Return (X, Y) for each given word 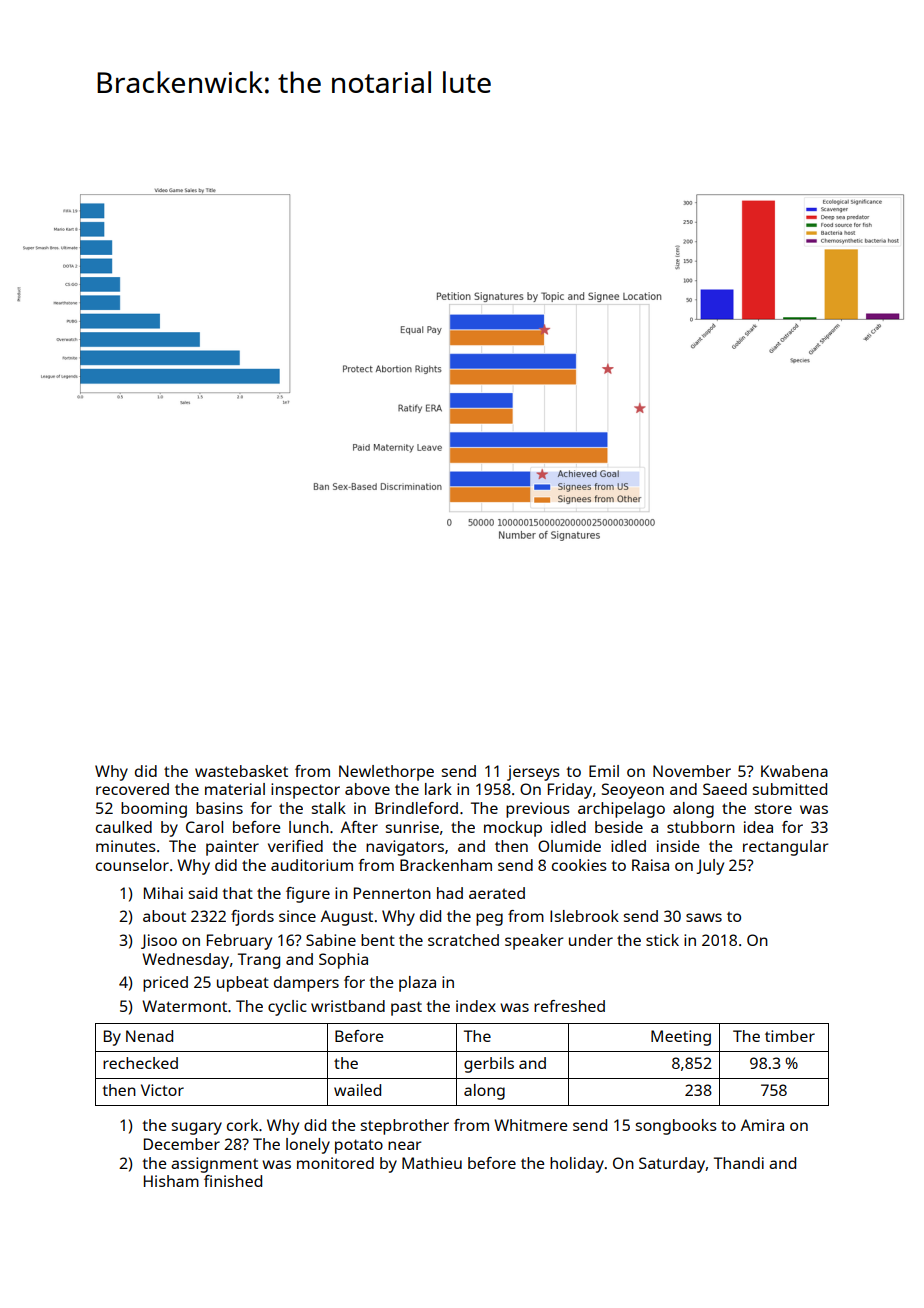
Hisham (171, 1181)
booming (154, 810)
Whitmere (530, 1125)
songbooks (676, 1127)
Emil (604, 771)
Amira (762, 1125)
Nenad (149, 1036)
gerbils (489, 1065)
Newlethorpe (386, 773)
